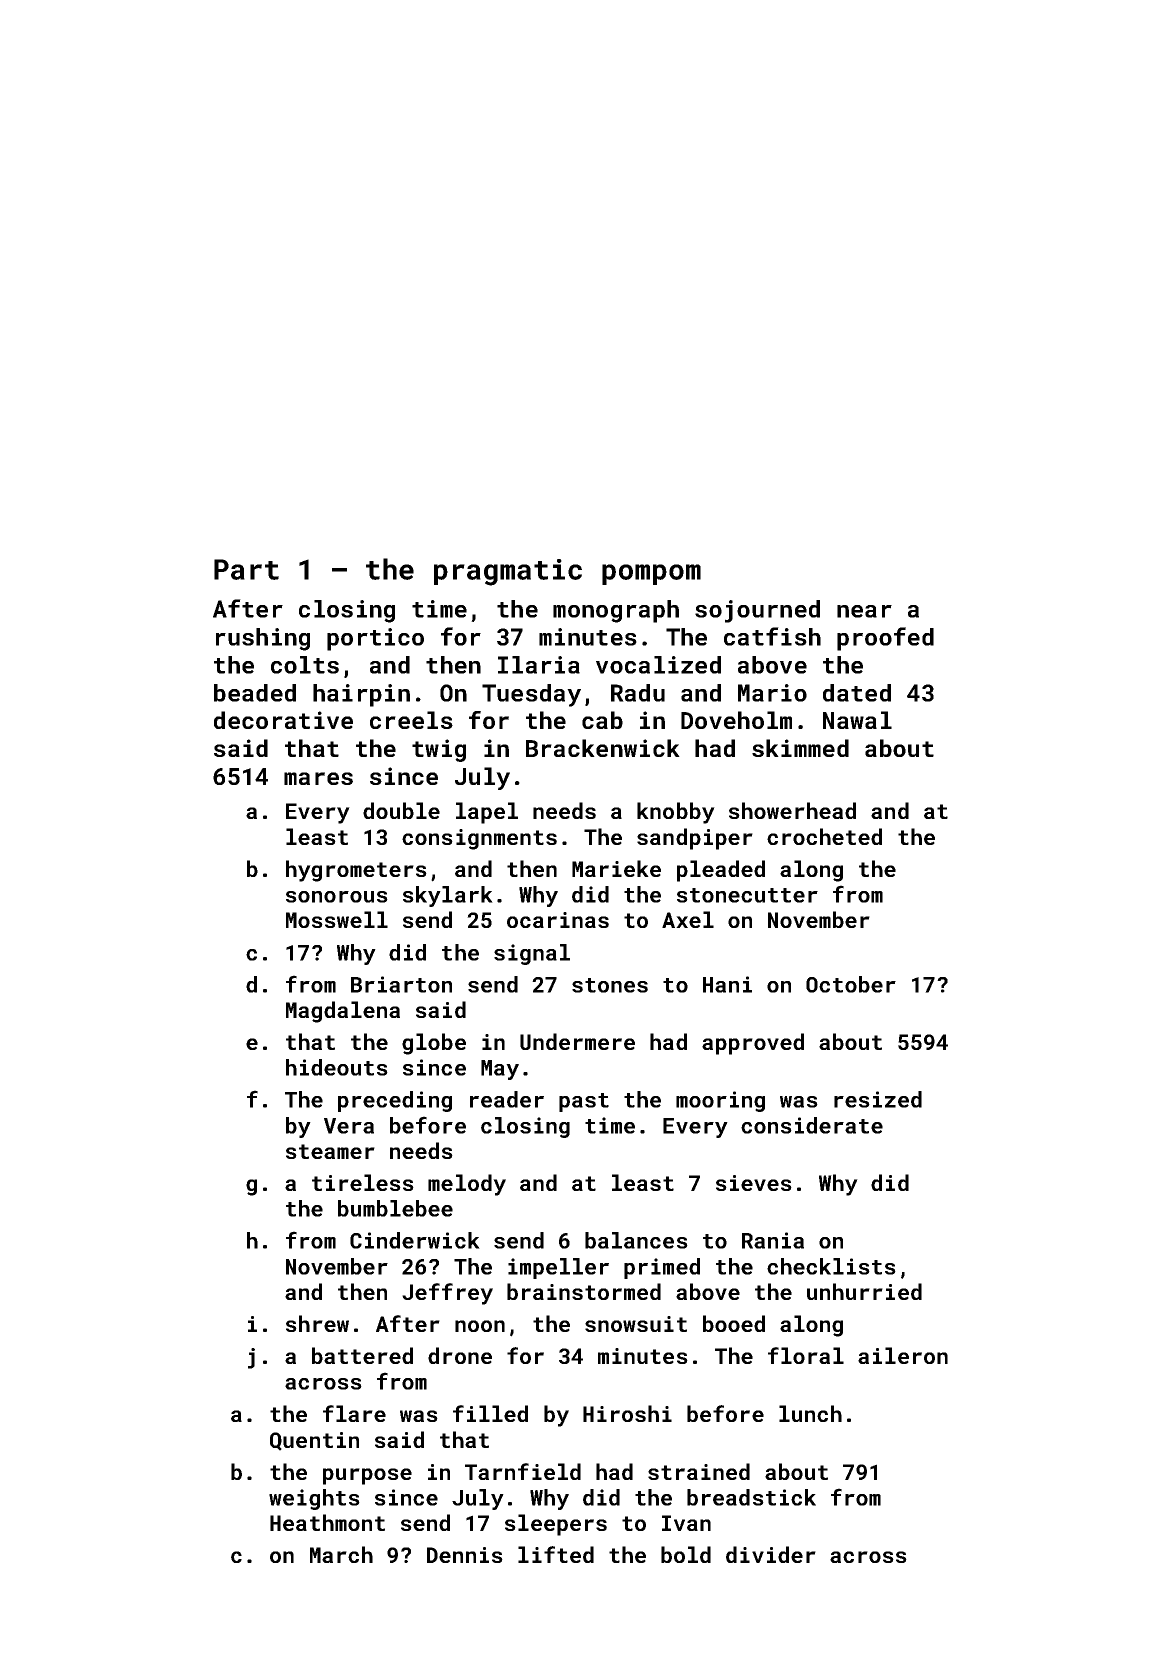 The image size is (1165, 1654). What do you see at coordinates (603, 748) in the screenshot?
I see `Brackenwick` at bounding box center [603, 748].
